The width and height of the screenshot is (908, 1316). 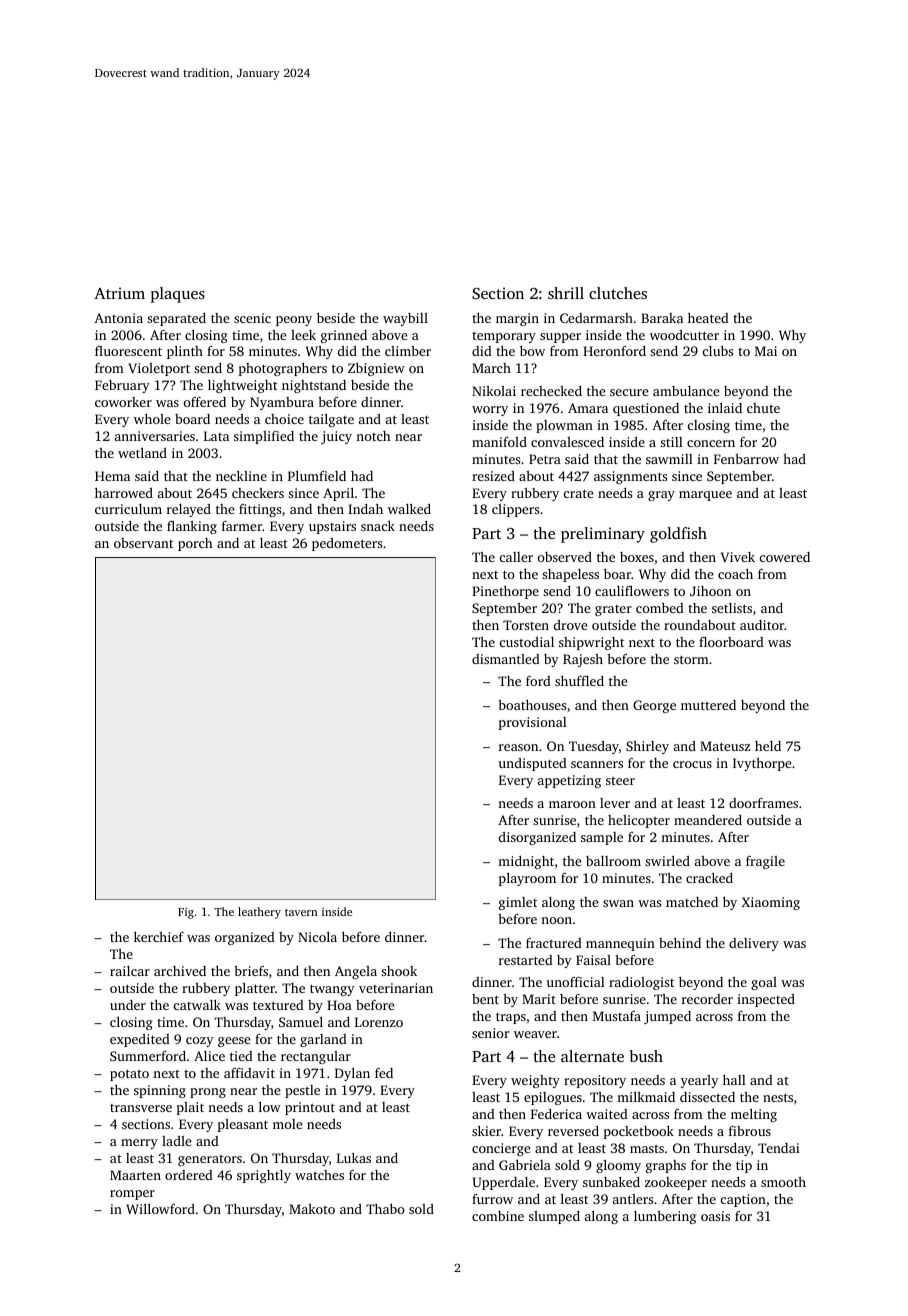 What do you see at coordinates (409, 509) in the screenshot?
I see `walked` at bounding box center [409, 509].
